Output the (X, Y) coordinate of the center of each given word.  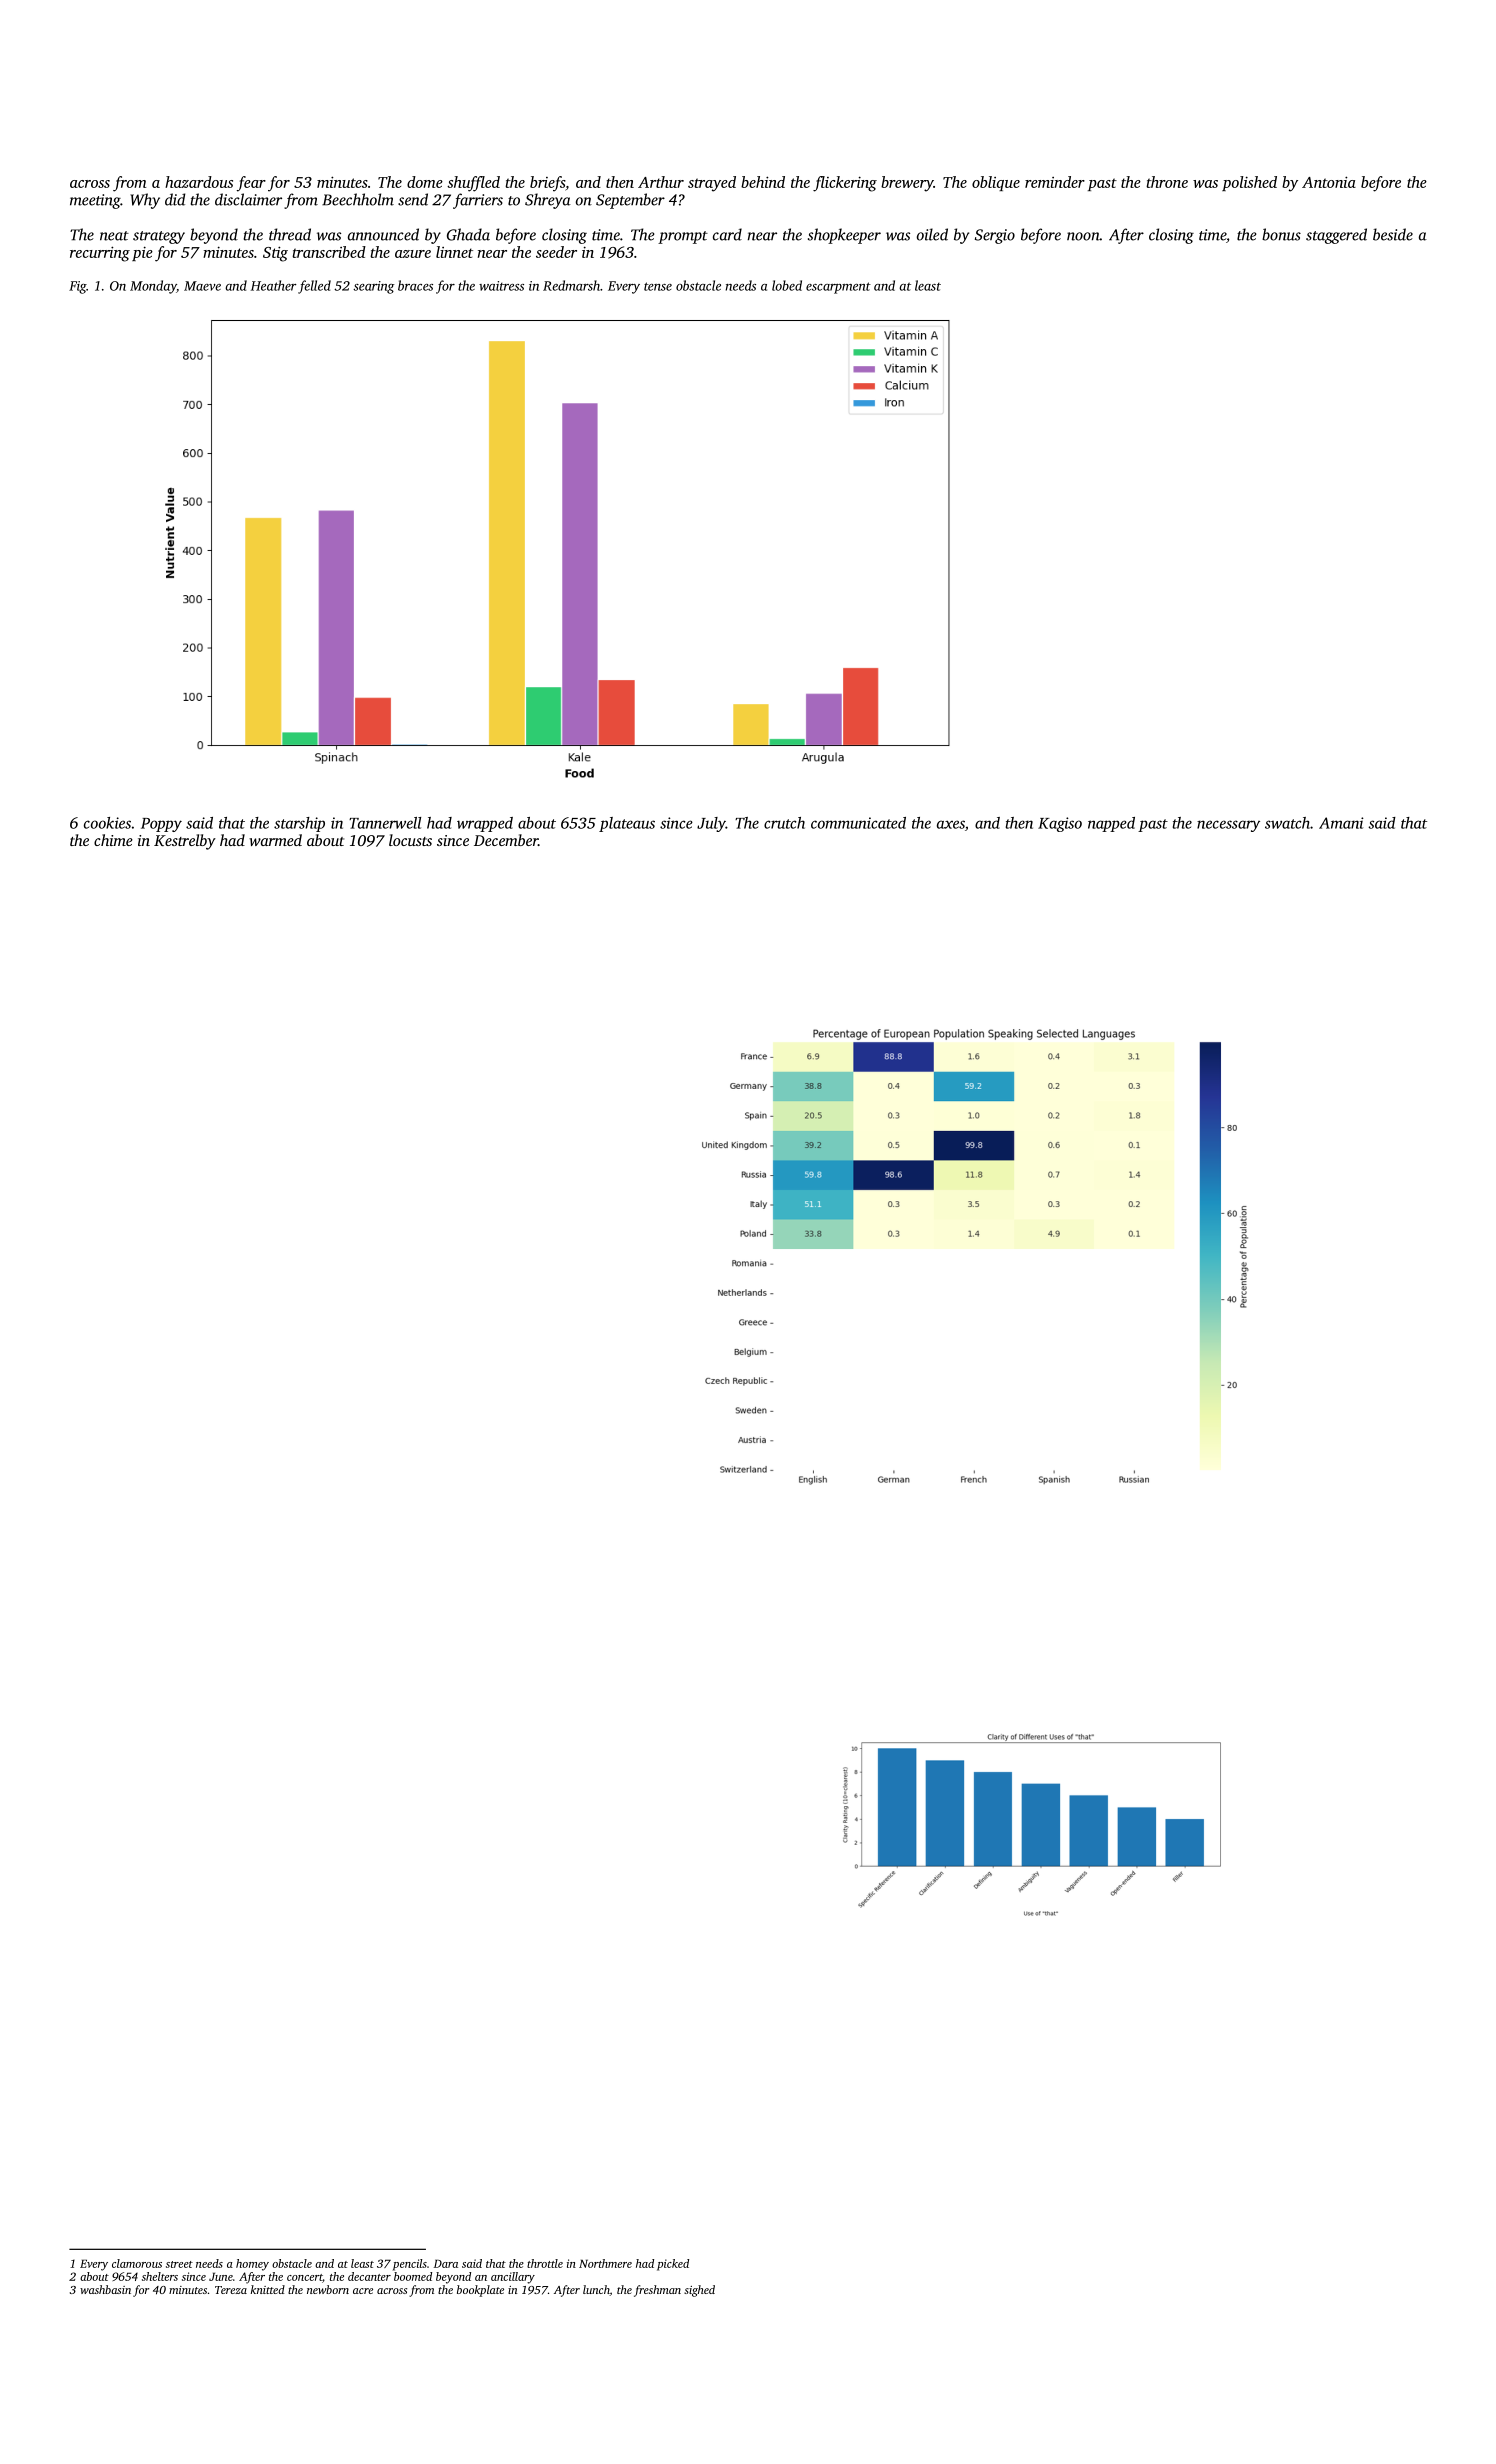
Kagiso (1060, 824)
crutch (784, 823)
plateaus (627, 824)
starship (299, 824)
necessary (1228, 826)
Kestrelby (185, 842)
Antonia (1329, 182)
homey (252, 2265)
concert (305, 2278)
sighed (699, 2291)
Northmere (605, 2263)
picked (673, 2265)
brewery (907, 184)
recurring (100, 254)
